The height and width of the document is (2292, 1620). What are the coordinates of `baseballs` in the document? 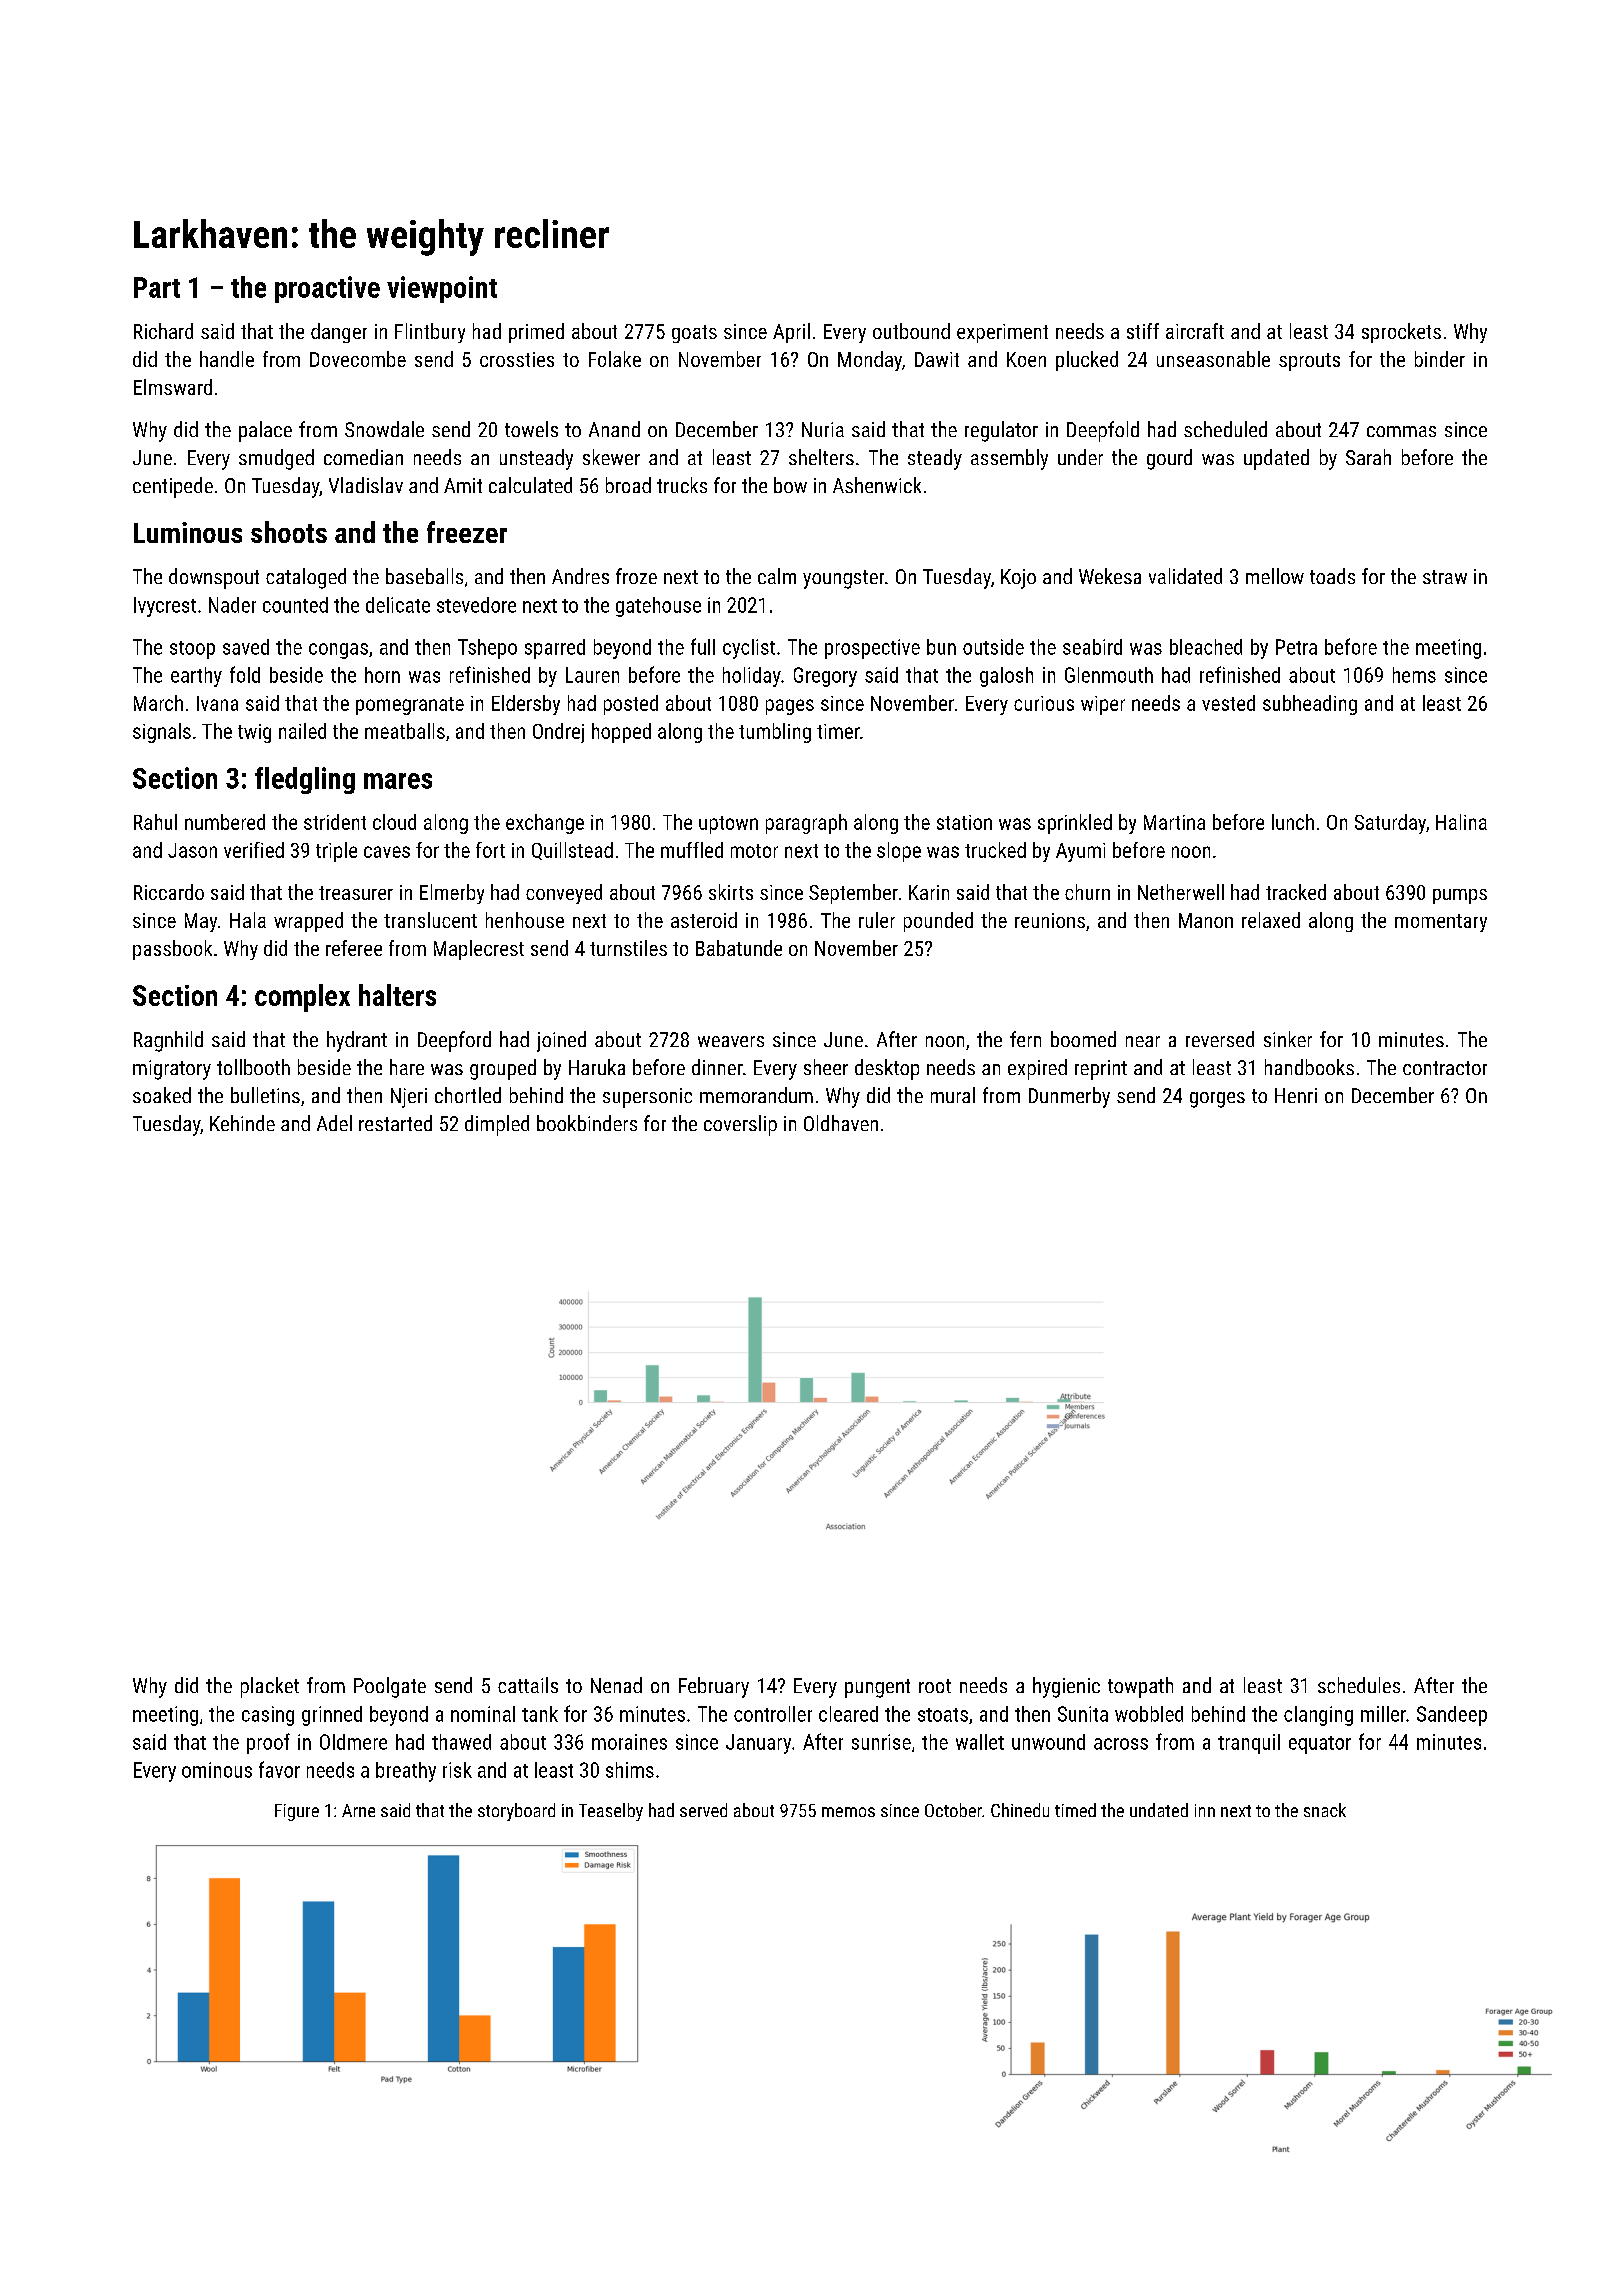 It's located at (424, 576).
